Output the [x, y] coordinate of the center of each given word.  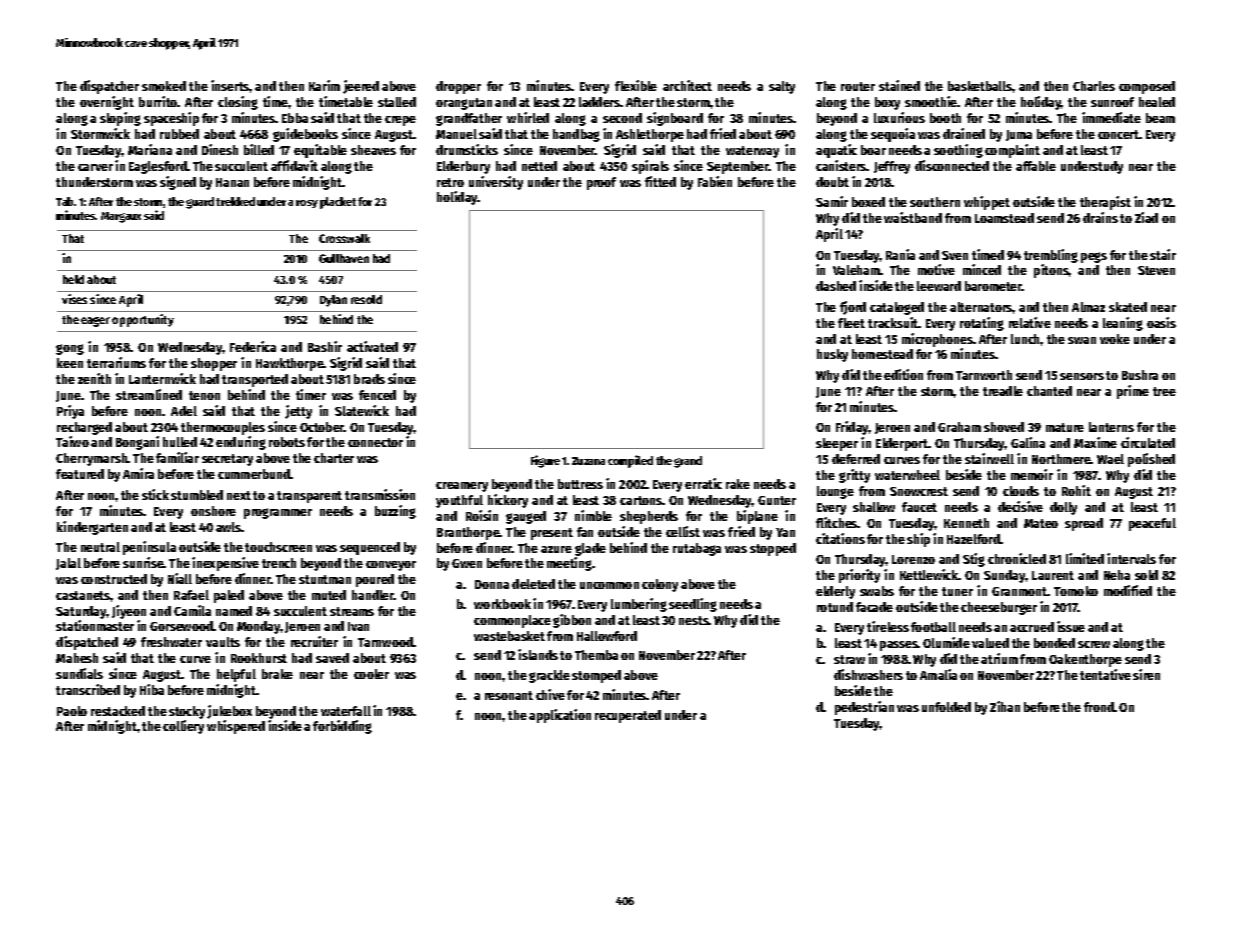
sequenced [370, 548]
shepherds [649, 517]
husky [832, 355]
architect [687, 85]
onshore [213, 511]
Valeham [856, 270]
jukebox [229, 712]
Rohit [1076, 490]
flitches [837, 522]
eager [95, 322]
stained [899, 85]
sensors [1082, 376]
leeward [939, 286]
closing [238, 103]
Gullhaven [344, 258]
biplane [757, 517]
